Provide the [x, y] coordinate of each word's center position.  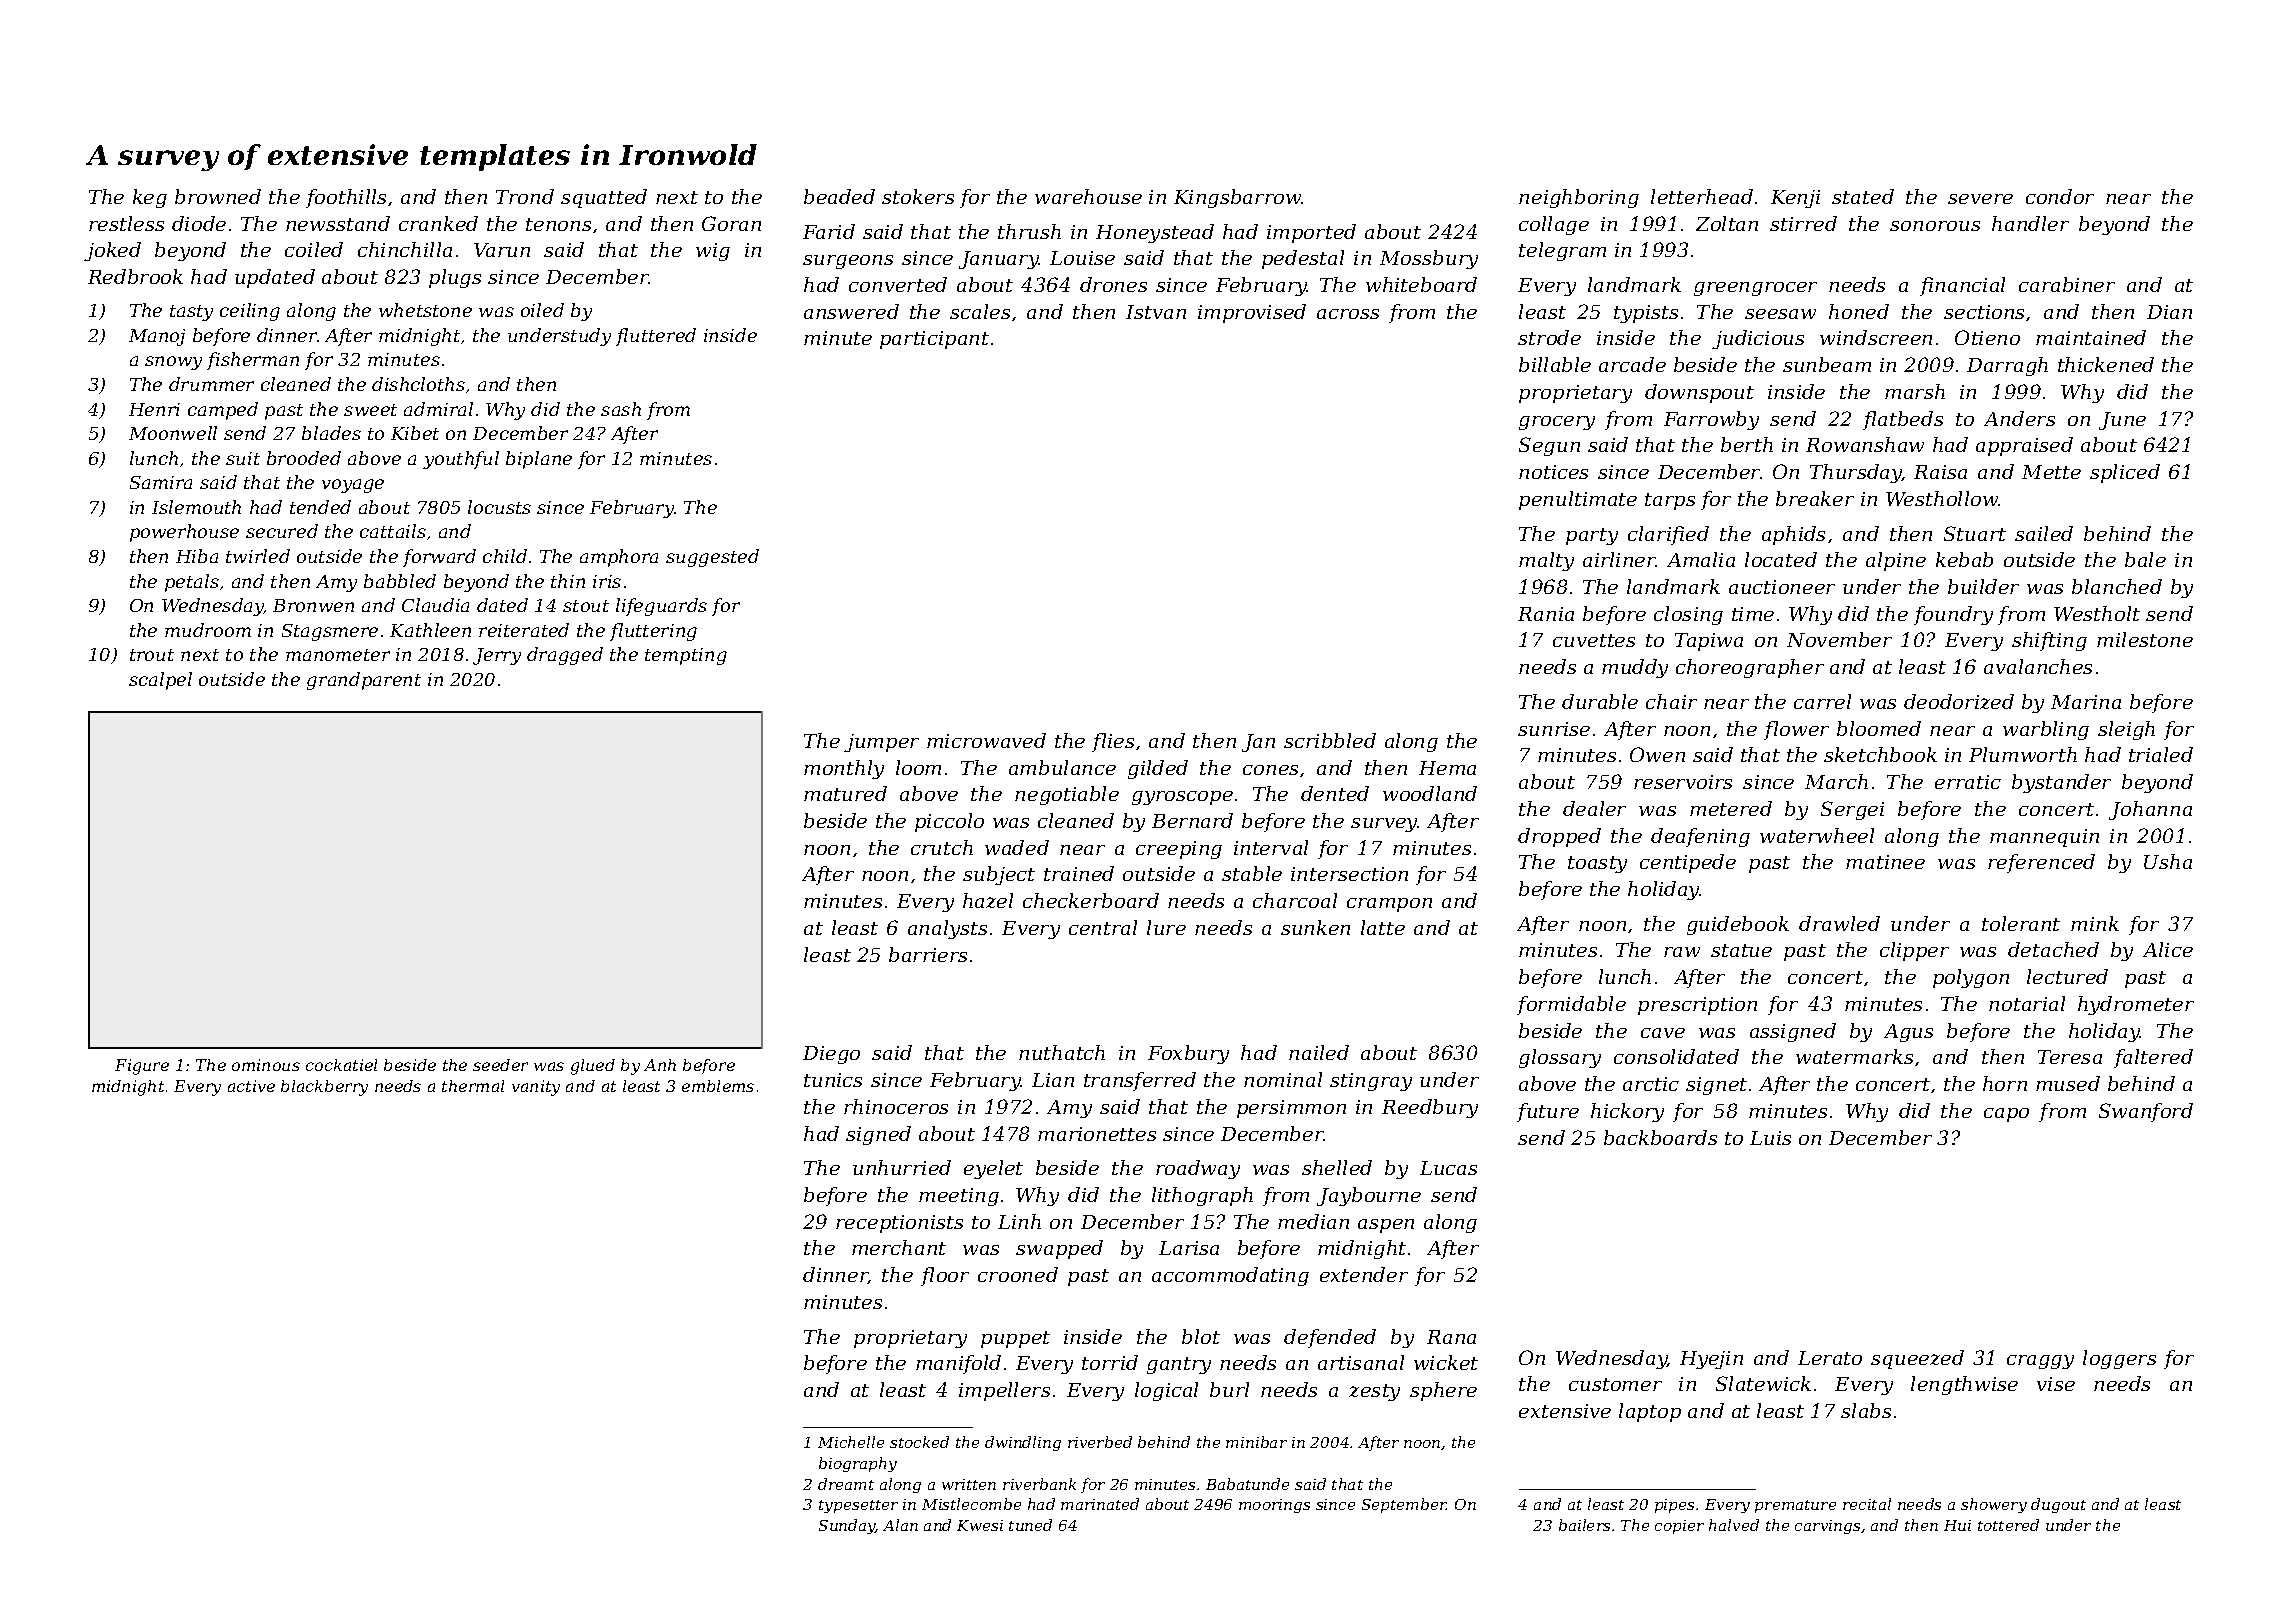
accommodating [1230, 1276]
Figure [142, 1067]
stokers [918, 196]
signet [1716, 1086]
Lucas [1448, 1168]
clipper [1914, 951]
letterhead [1702, 196]
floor [945, 1276]
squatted [604, 198]
